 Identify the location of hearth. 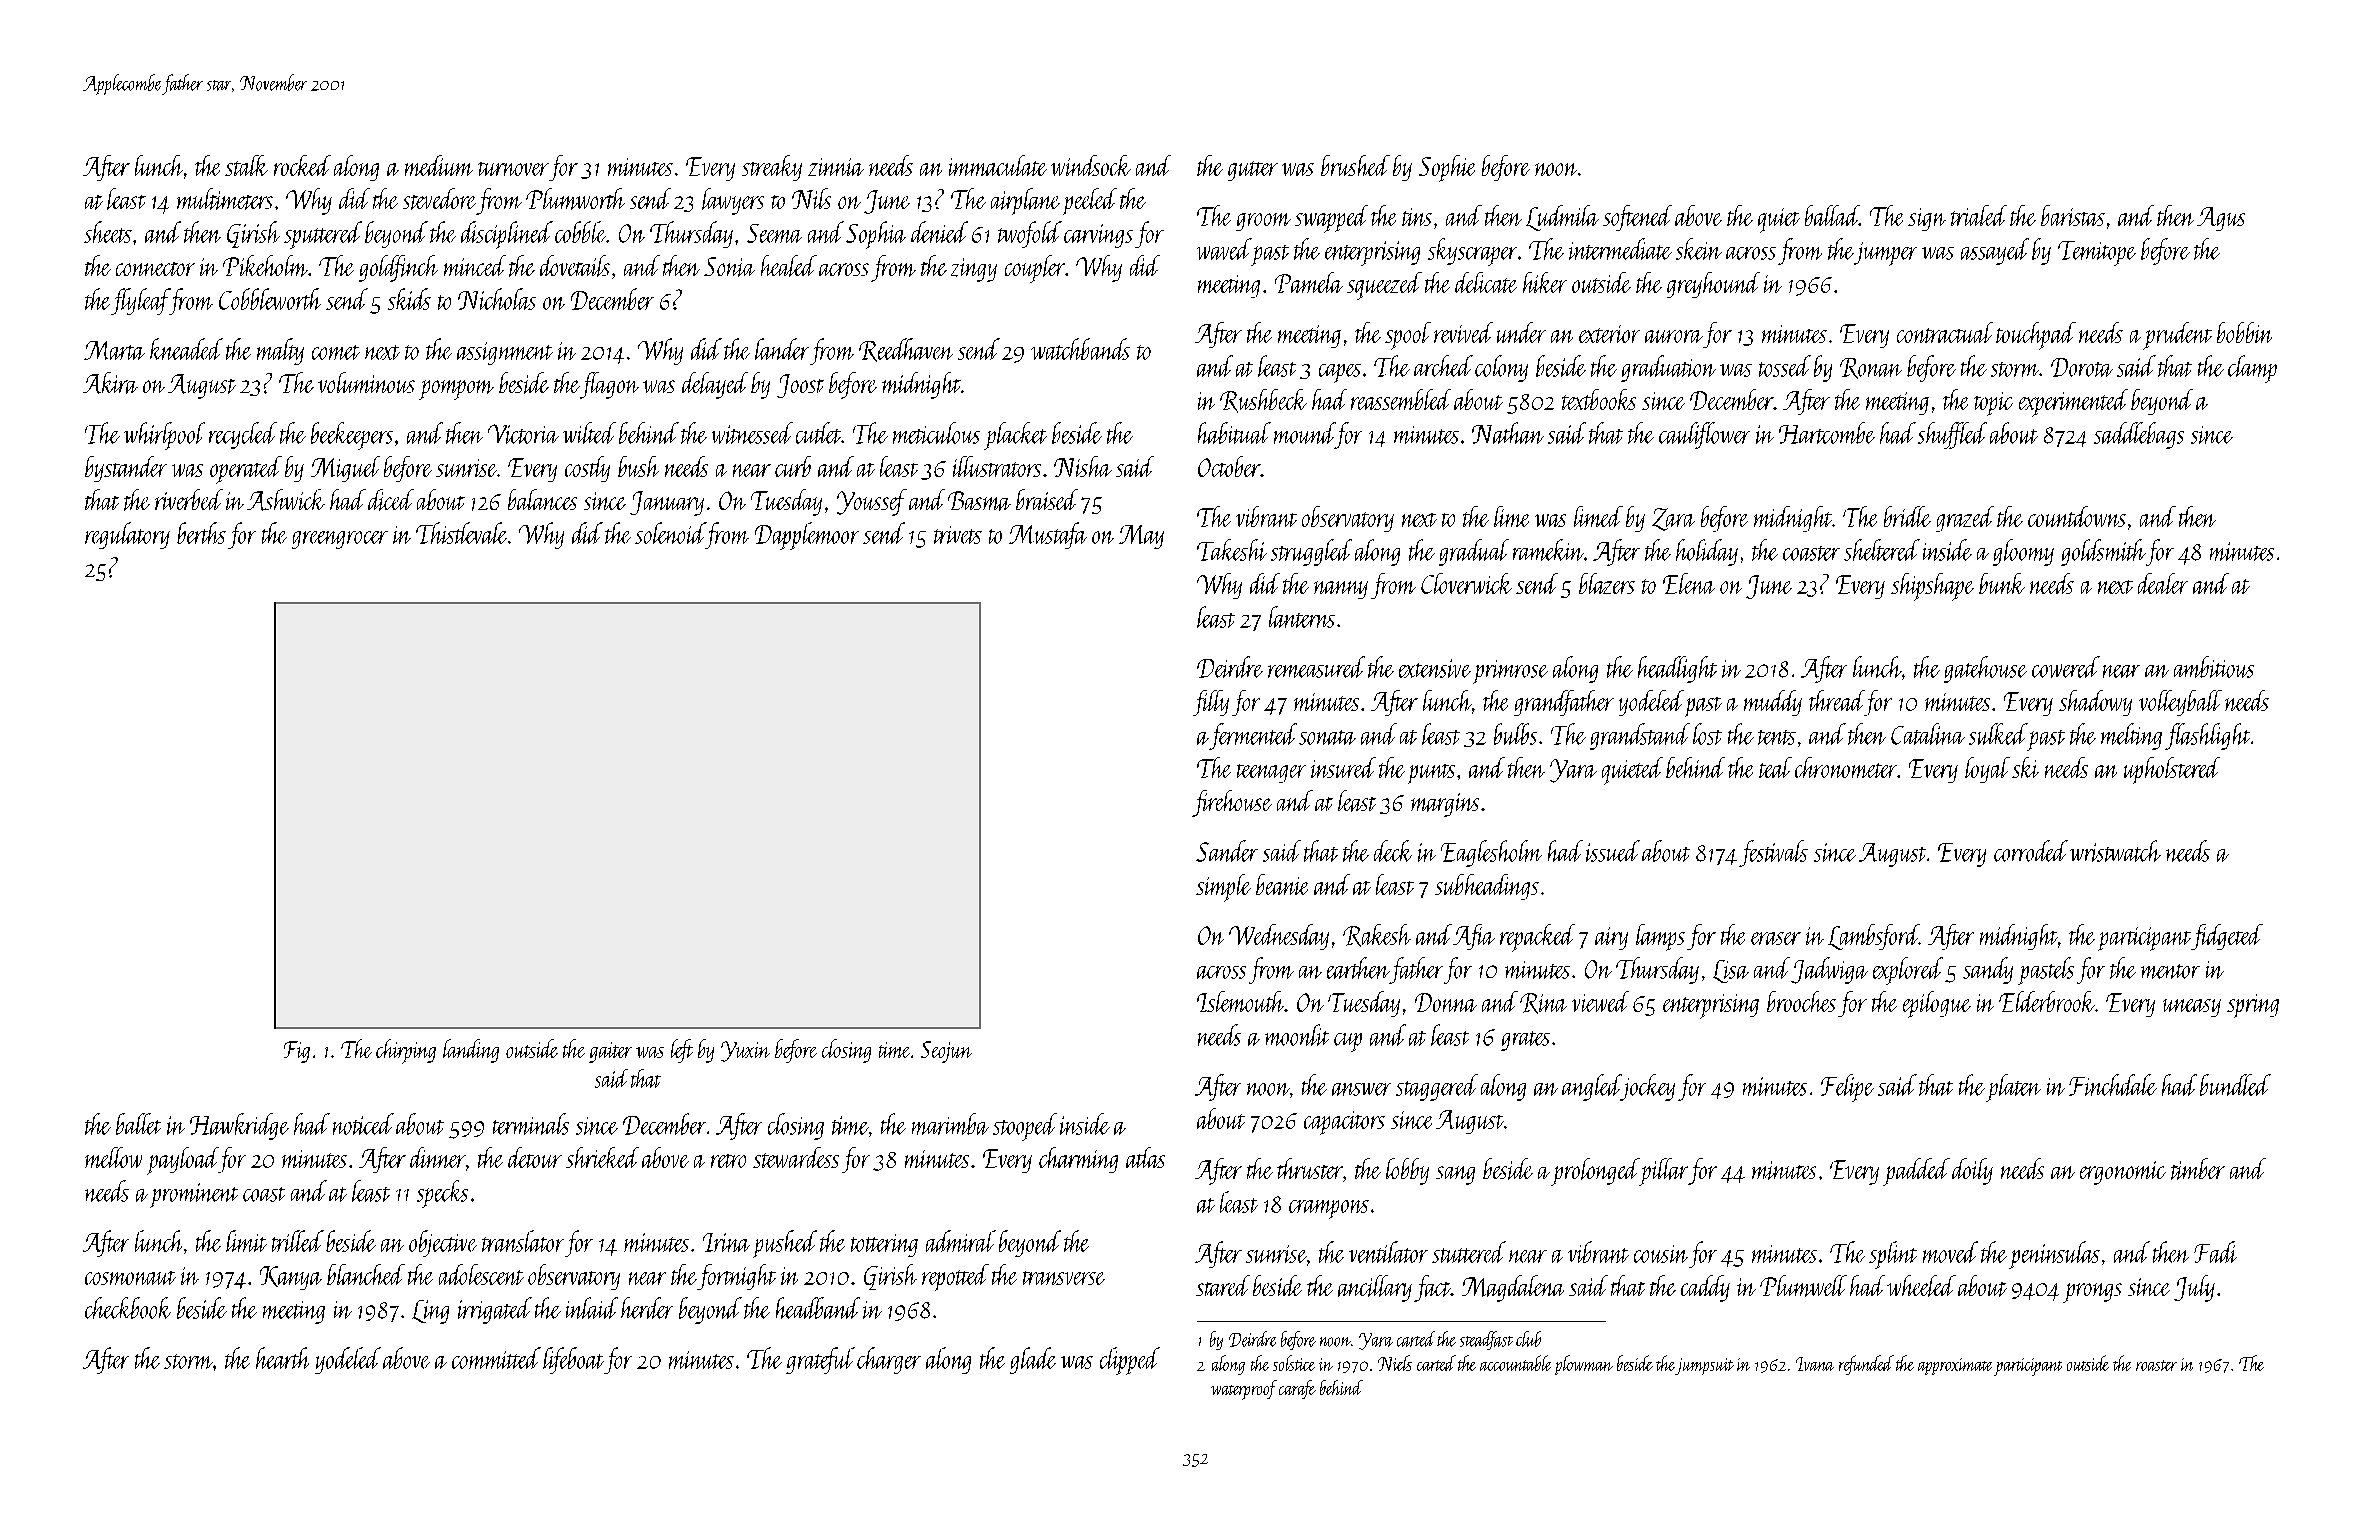
(282, 1358).
